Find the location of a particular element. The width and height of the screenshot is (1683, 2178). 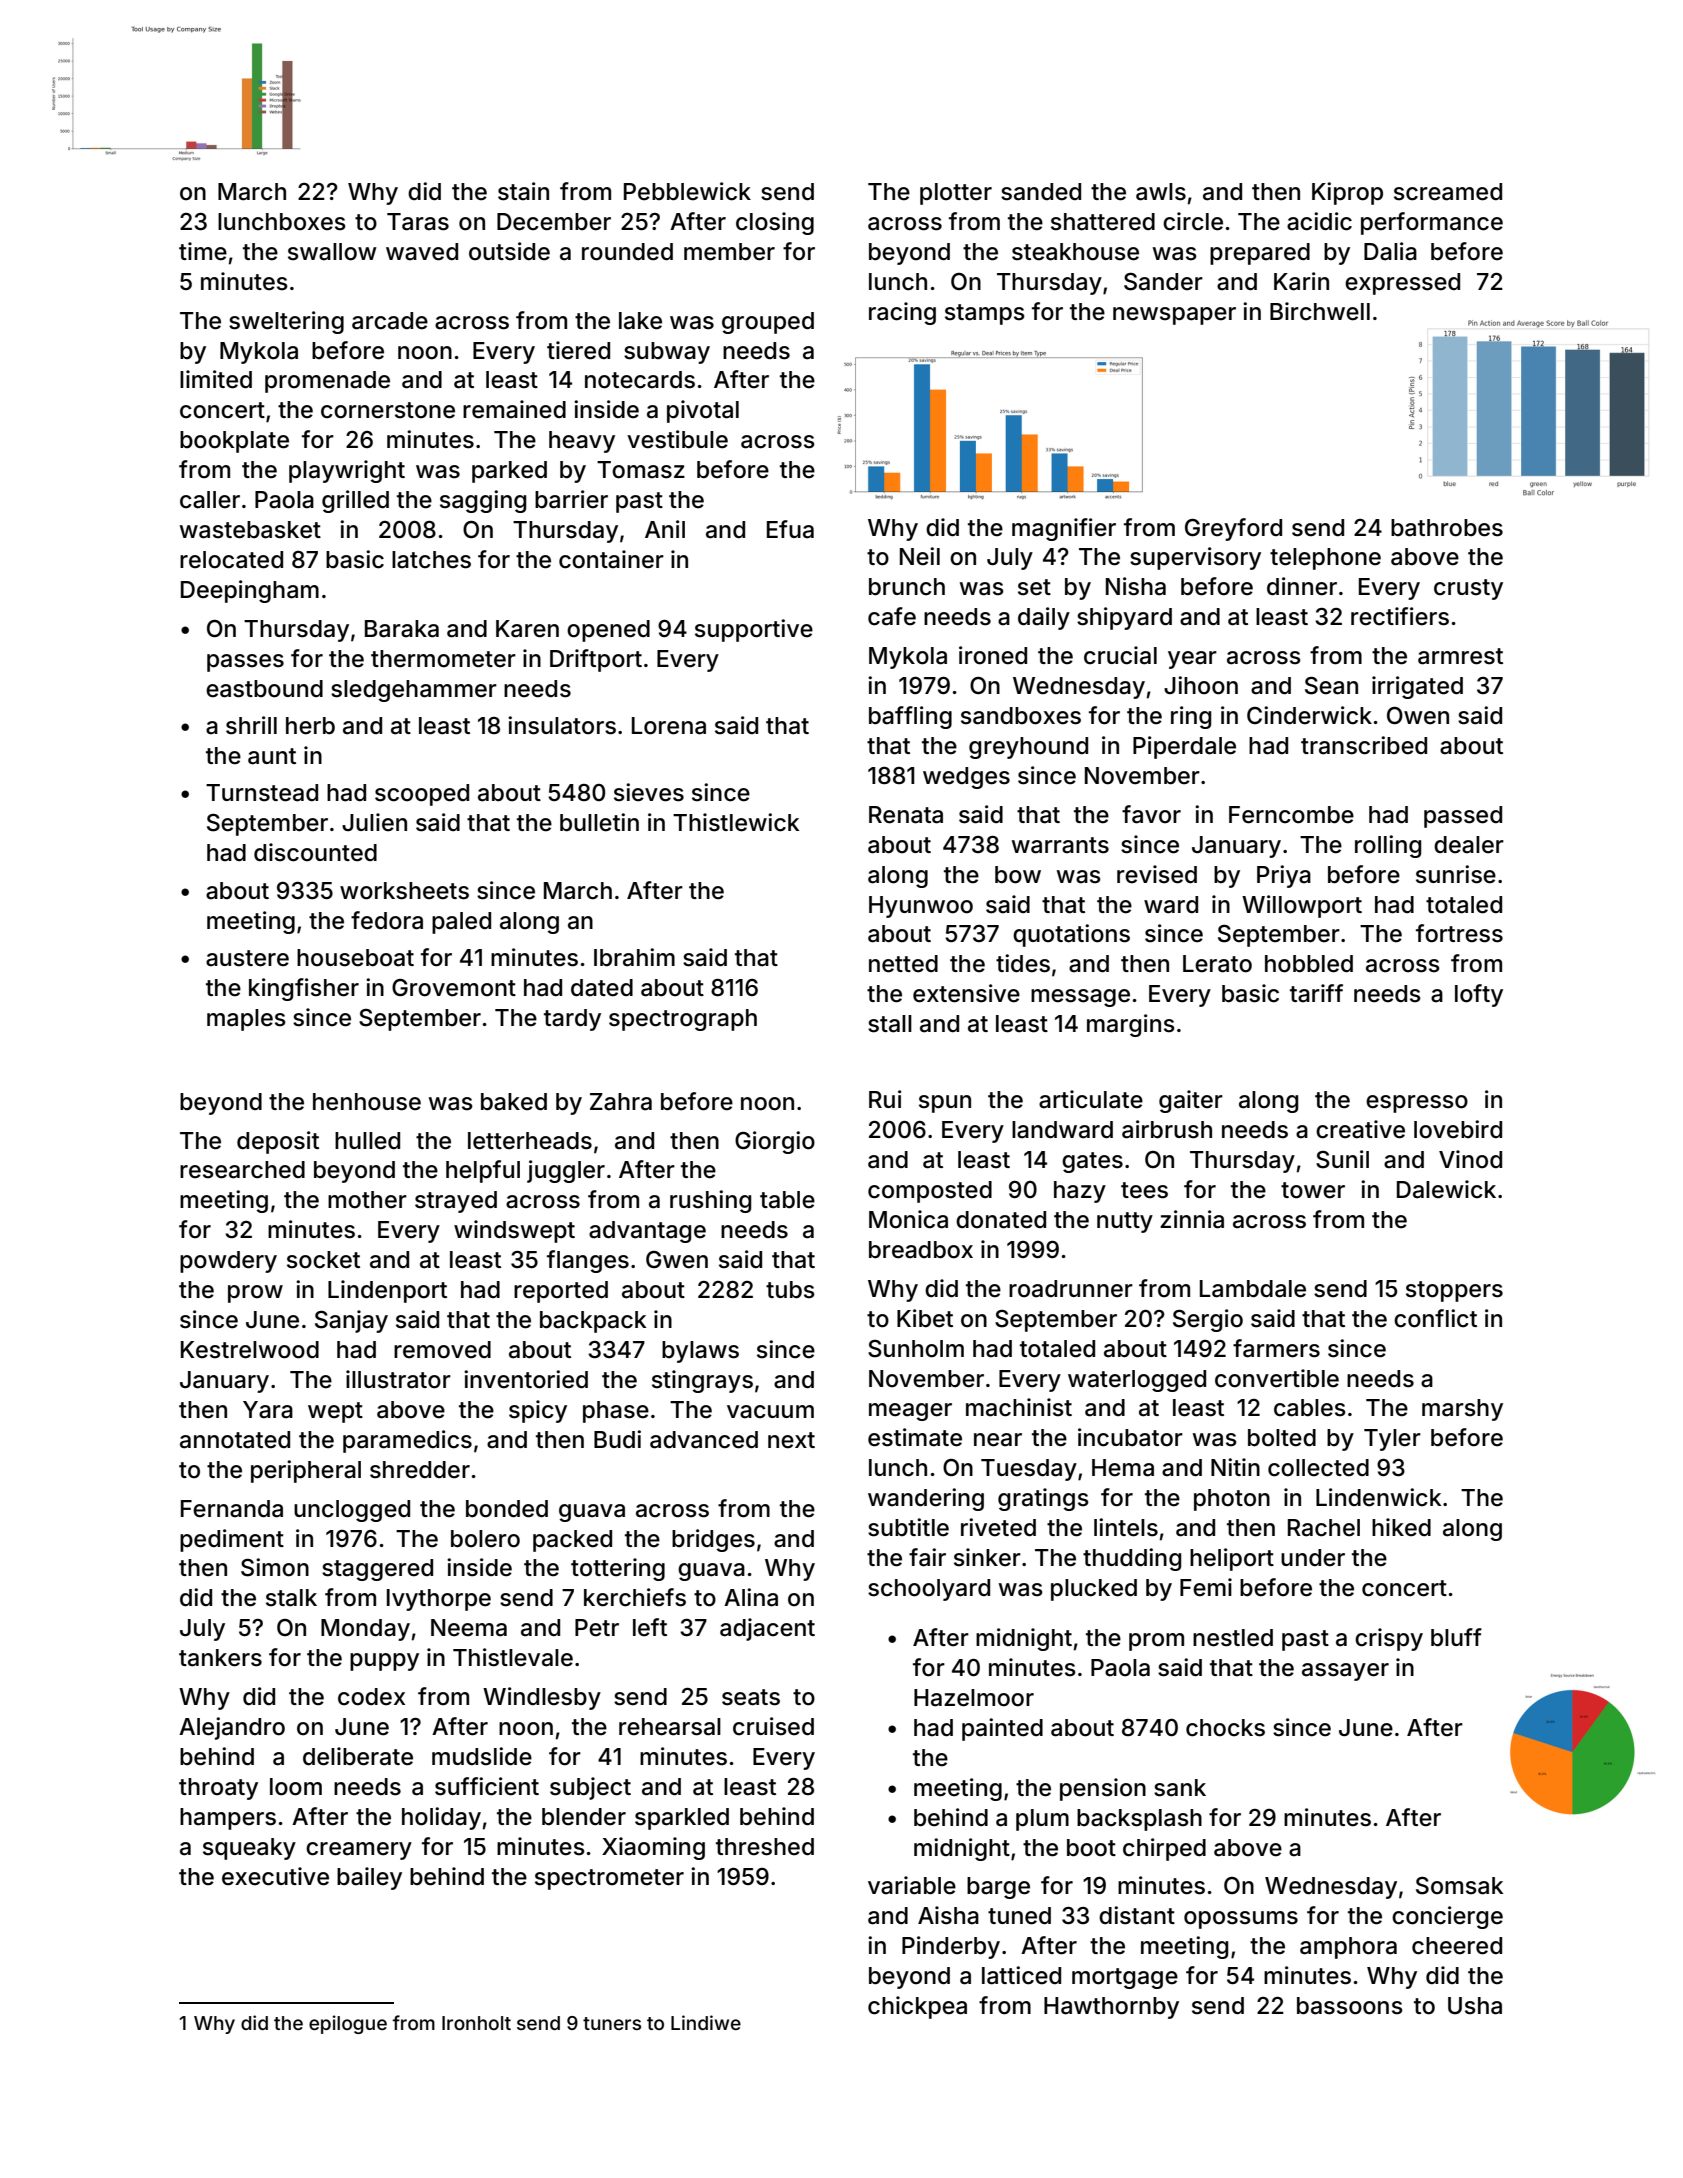

discounted is located at coordinates (315, 852).
